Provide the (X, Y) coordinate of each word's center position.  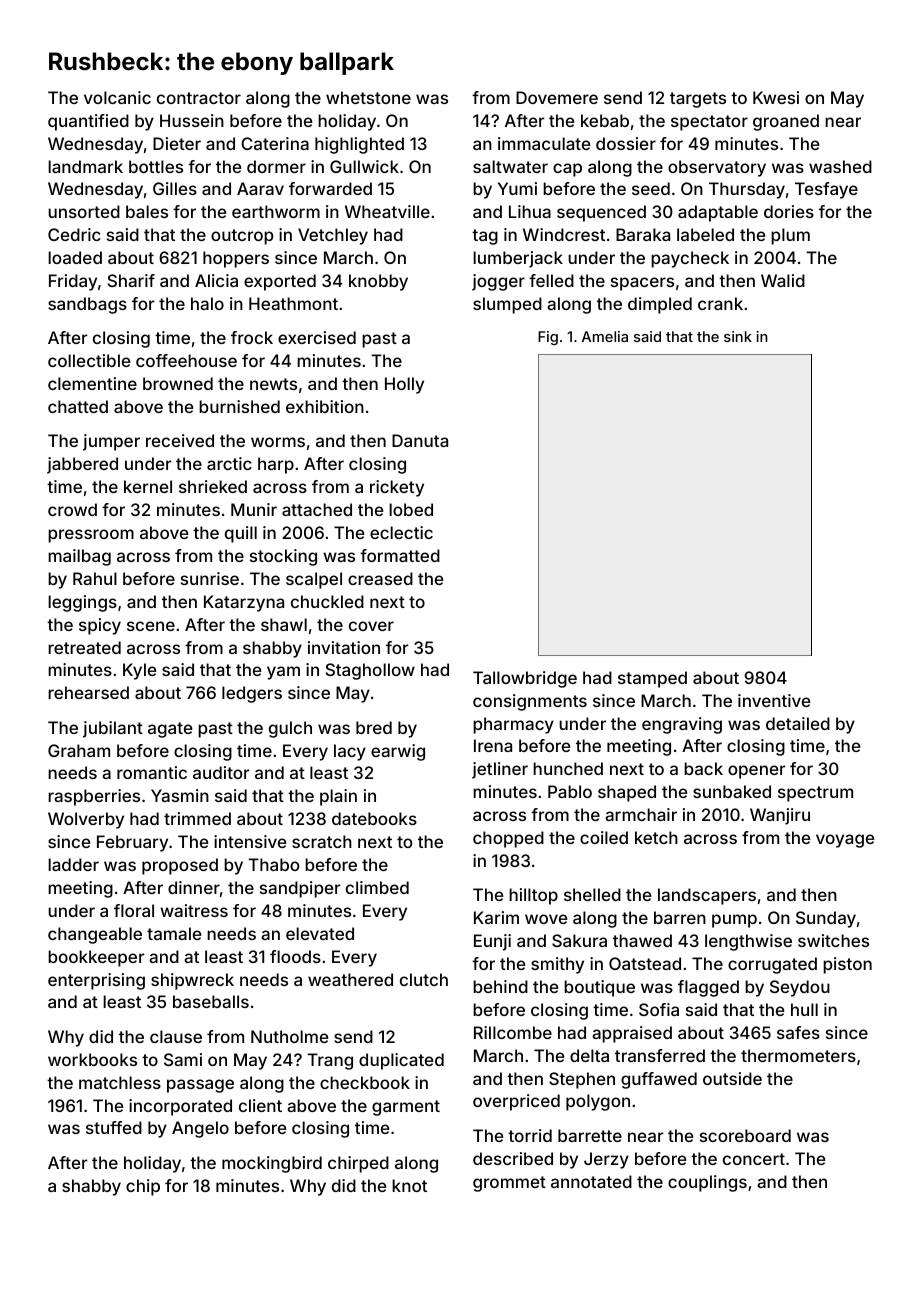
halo (207, 303)
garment (406, 1108)
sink (738, 336)
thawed (642, 940)
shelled (592, 894)
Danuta (420, 440)
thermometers (798, 1055)
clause (176, 1036)
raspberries (94, 797)
